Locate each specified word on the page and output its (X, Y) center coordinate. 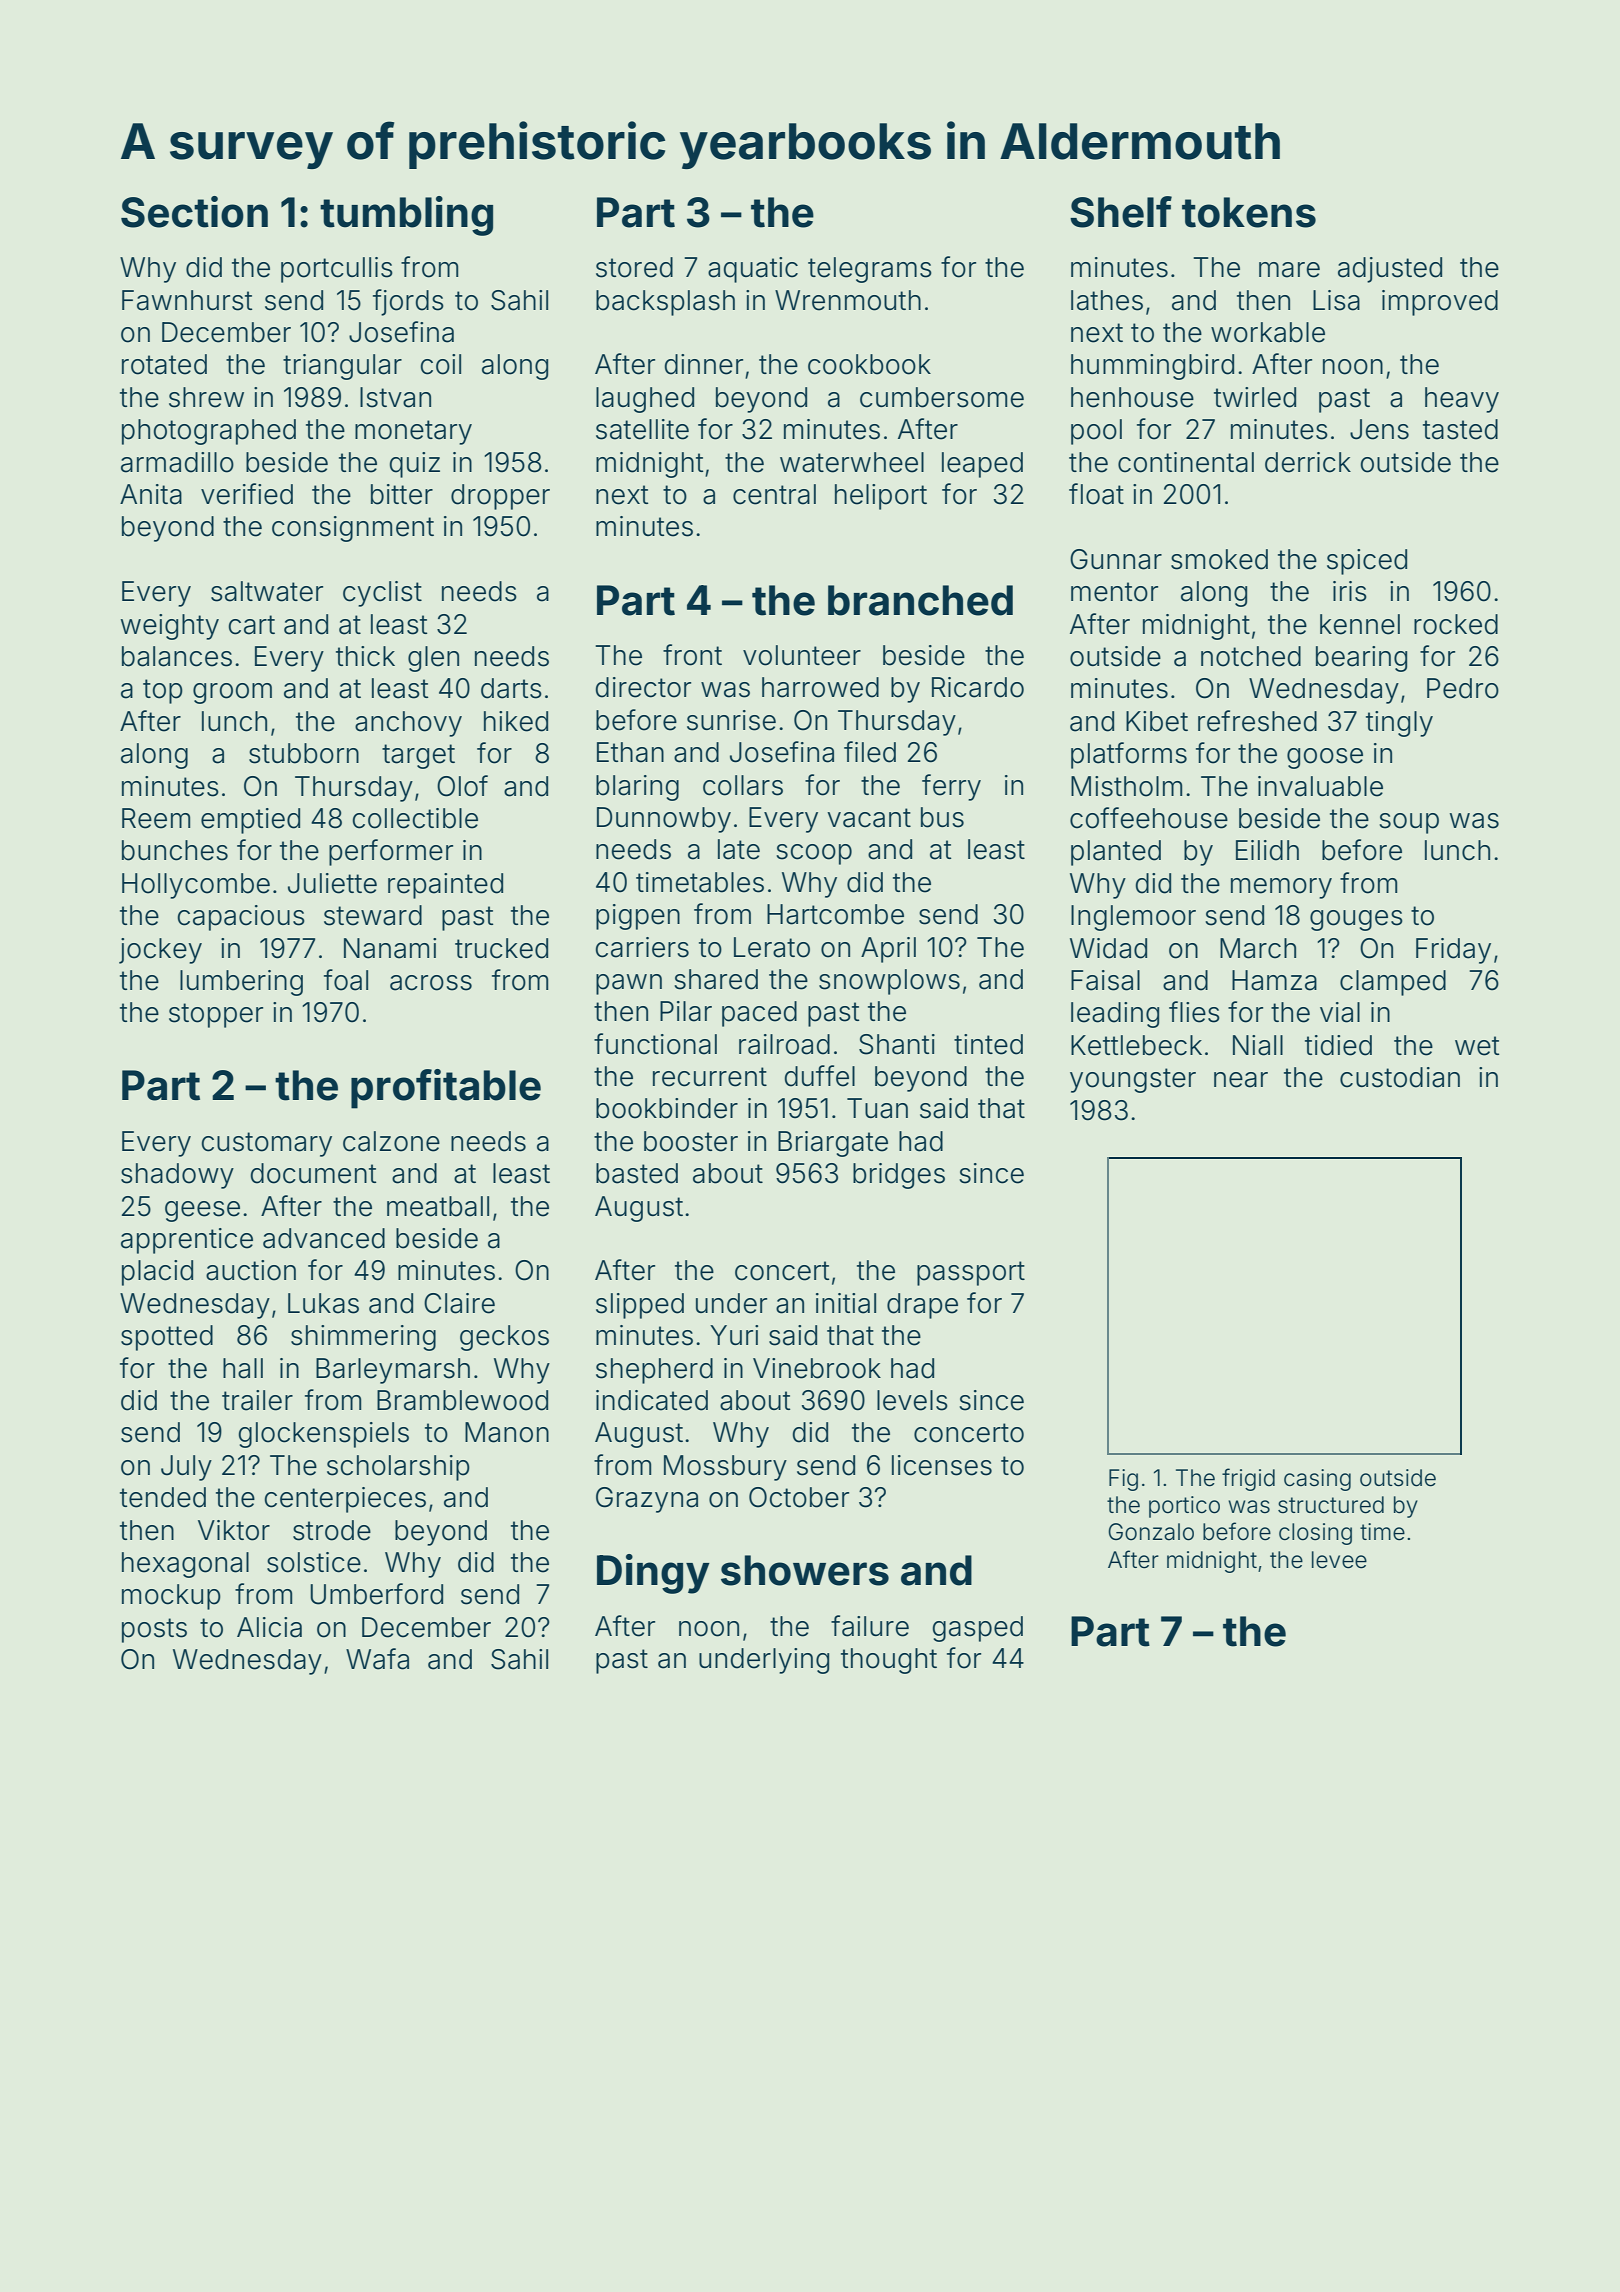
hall (243, 1368)
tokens (1249, 212)
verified (247, 494)
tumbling (406, 216)
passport (971, 1273)
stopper (216, 1015)
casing (1317, 1480)
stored (634, 267)
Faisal (1105, 980)
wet (1477, 1046)
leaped (982, 465)
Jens (1379, 429)
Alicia (269, 1627)
